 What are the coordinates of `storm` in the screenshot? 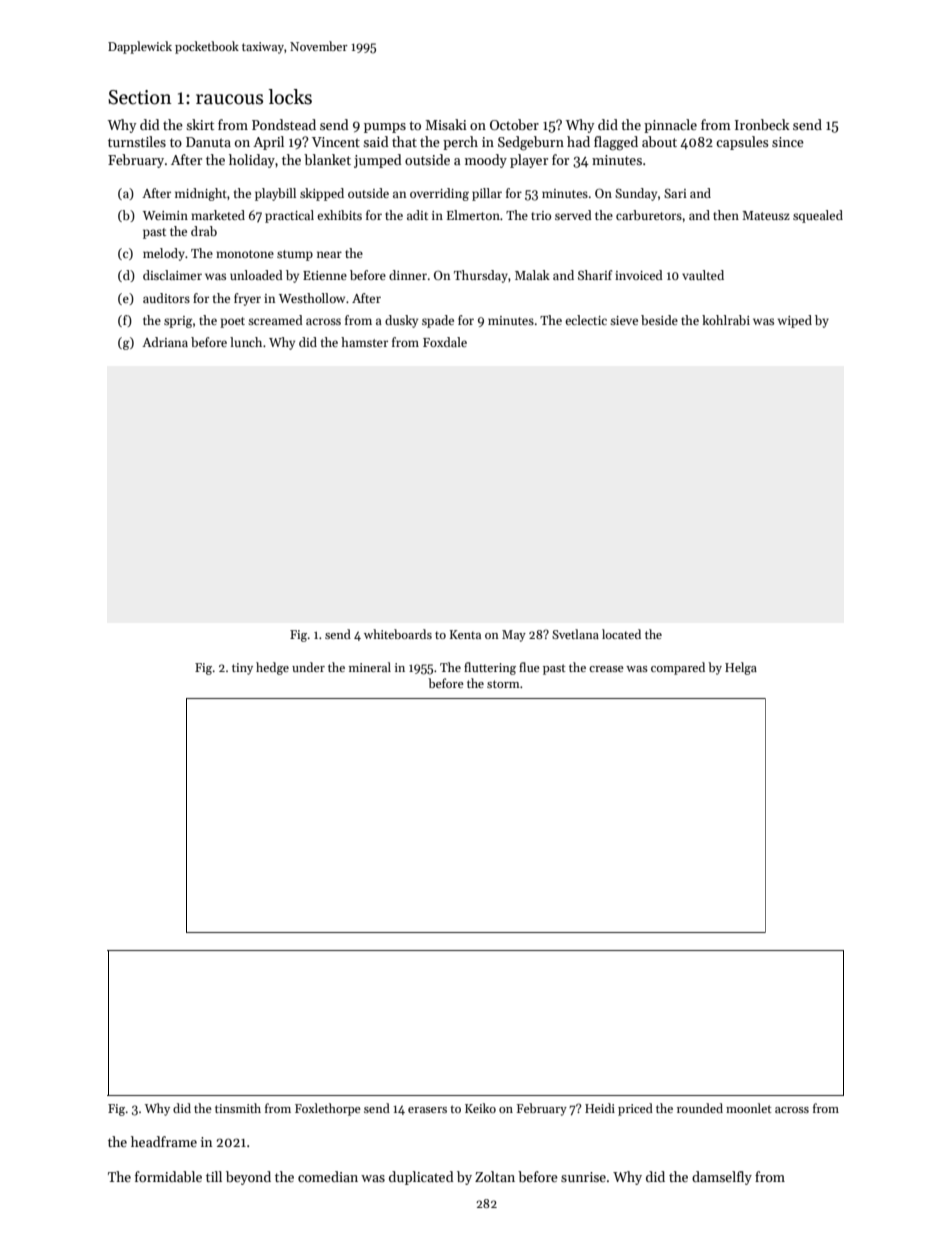 It's located at (503, 684).
